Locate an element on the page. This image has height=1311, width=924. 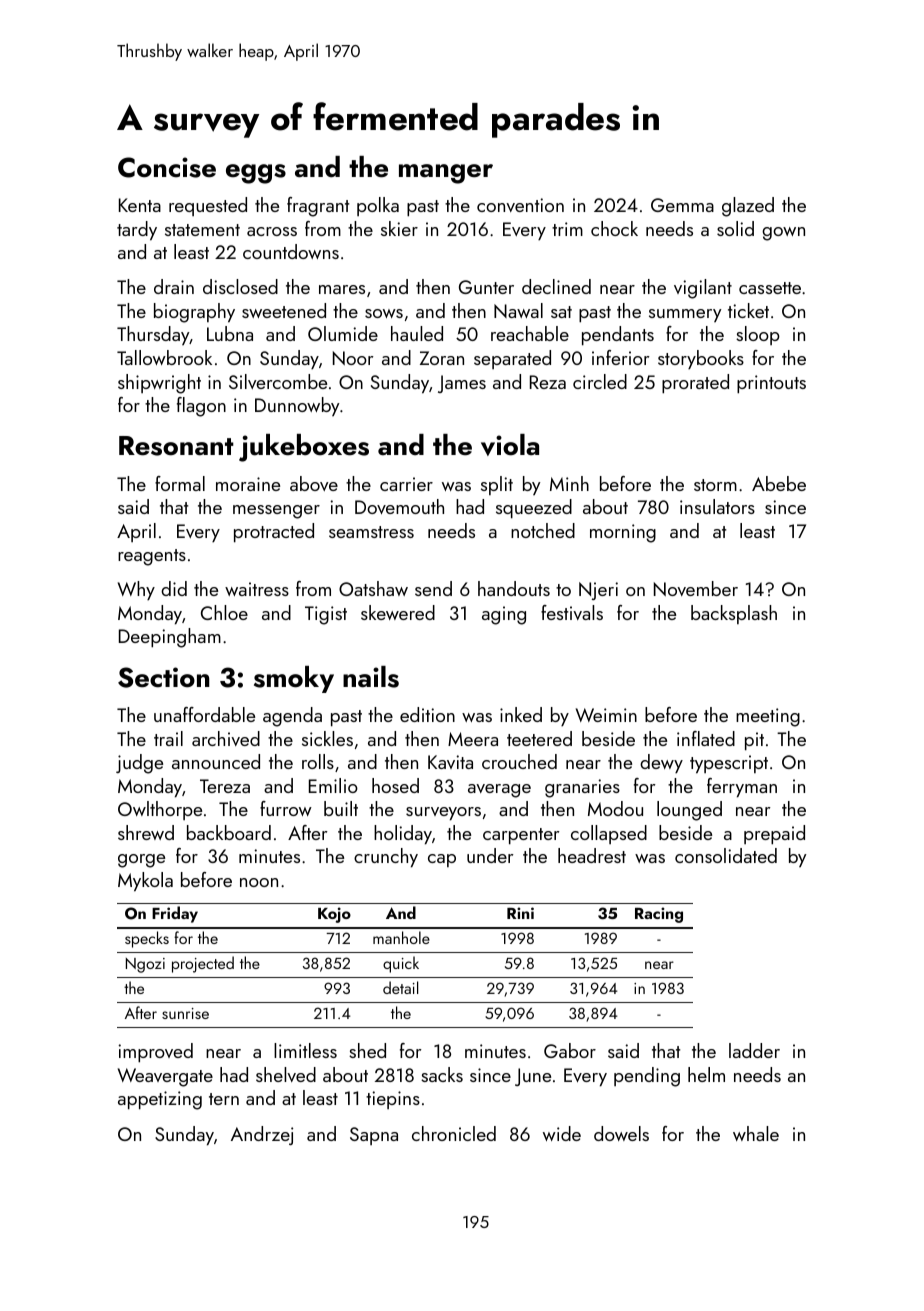
skewered is located at coordinates (398, 612).
